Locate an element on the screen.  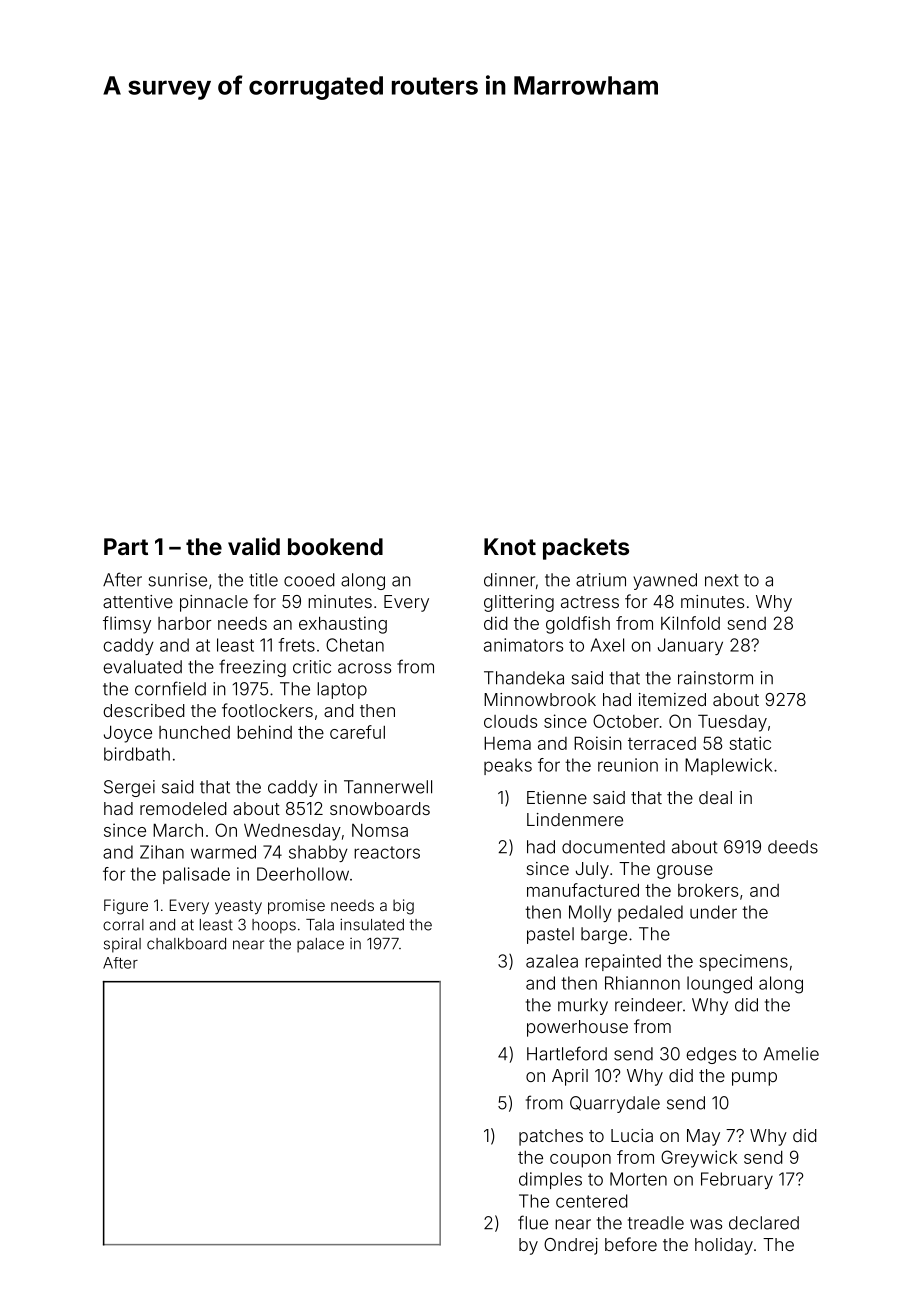
dinner is located at coordinates (509, 580).
